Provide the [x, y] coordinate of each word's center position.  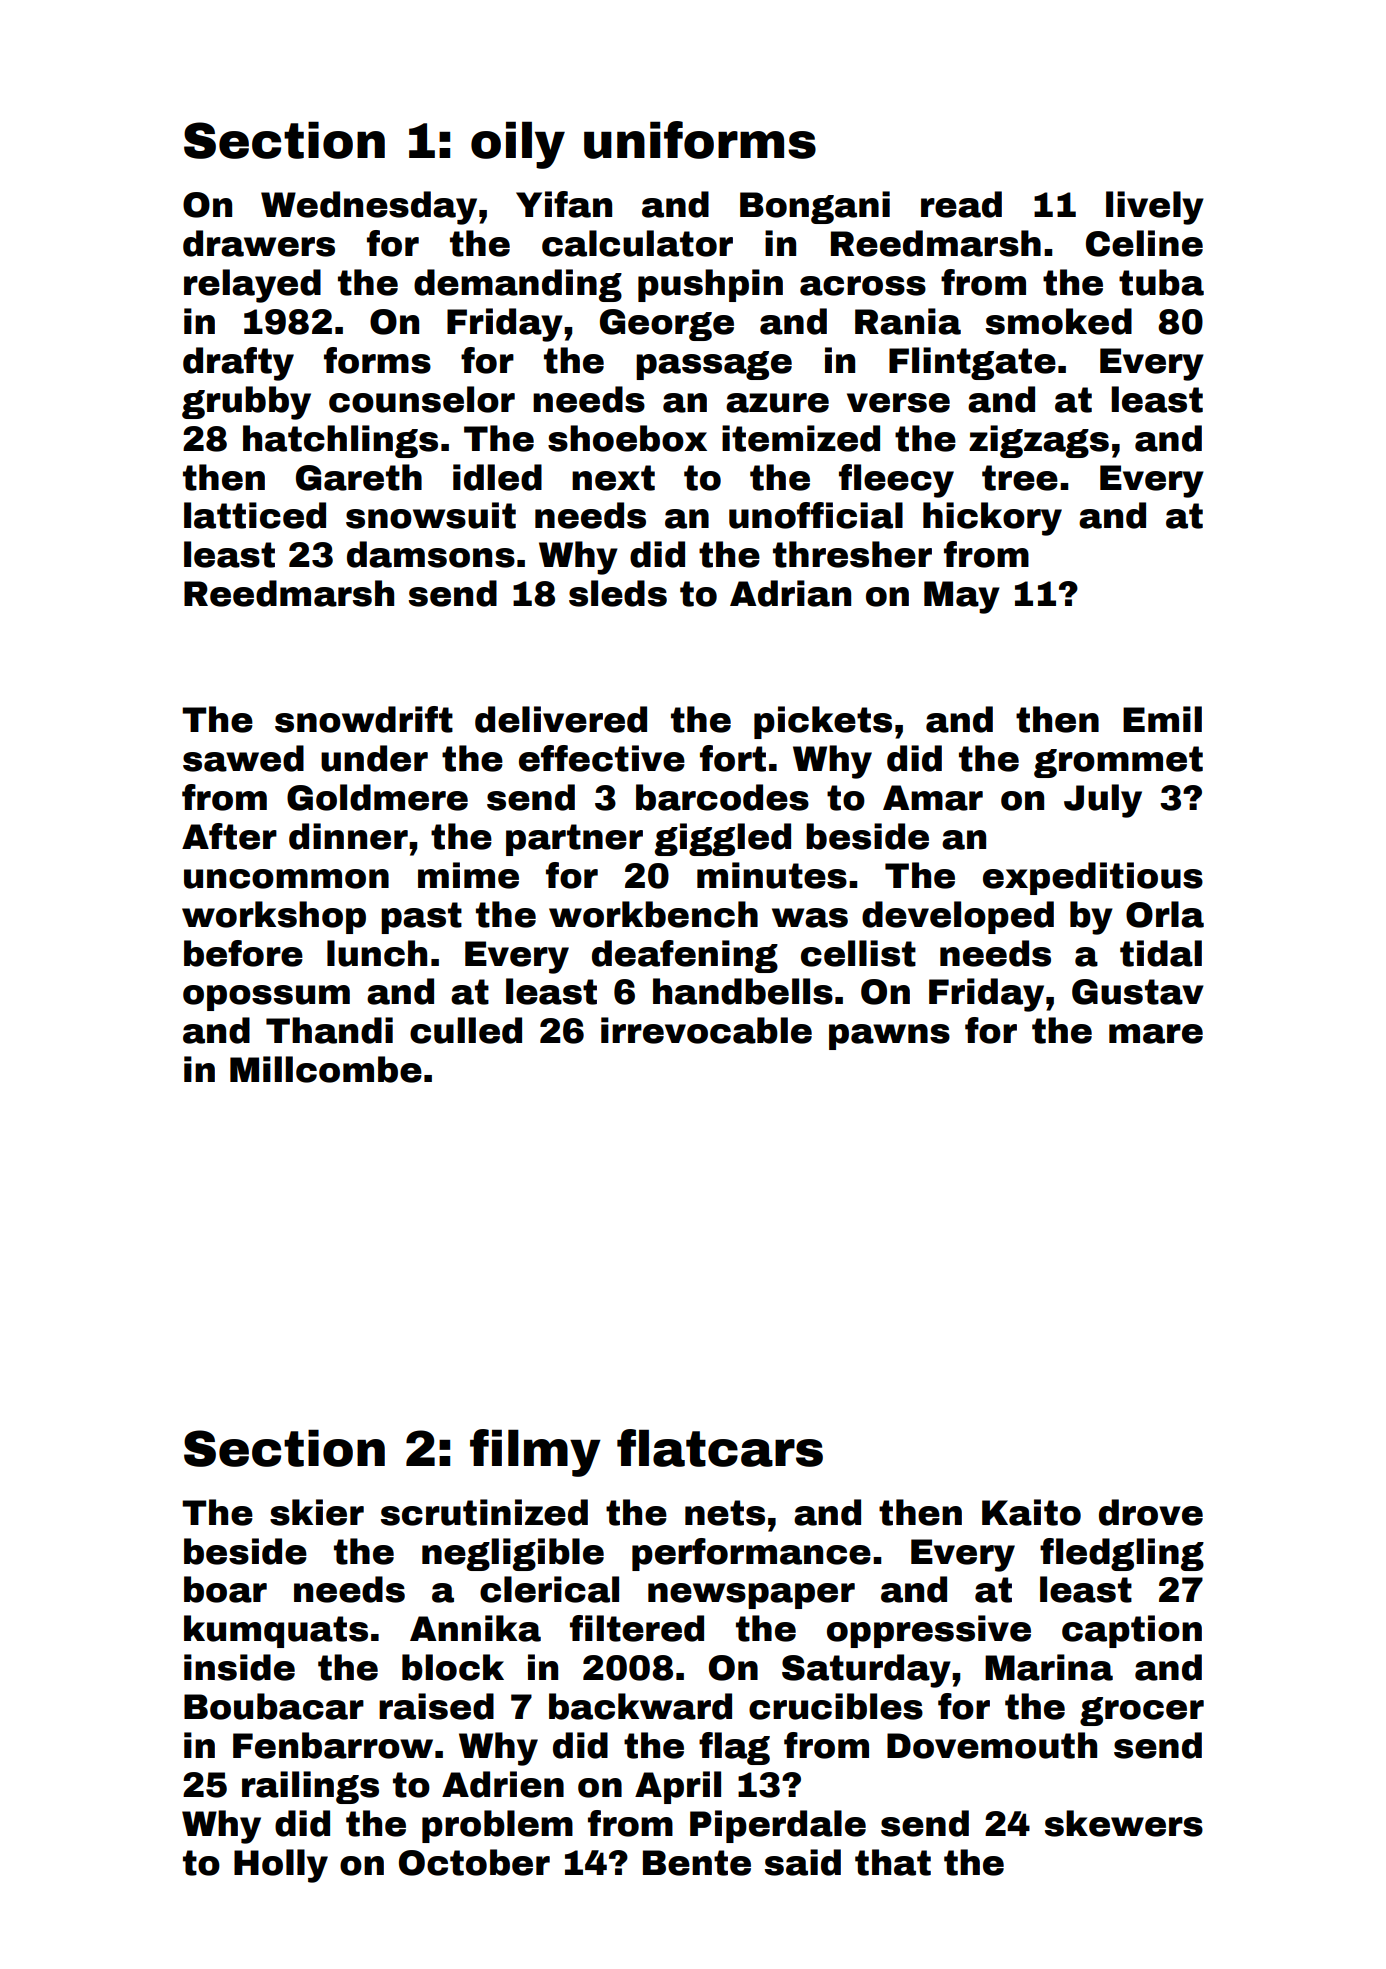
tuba [1161, 282]
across [863, 286]
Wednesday [369, 208]
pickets [823, 722]
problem [497, 1826]
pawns [889, 1037]
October [474, 1862]
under [374, 758]
